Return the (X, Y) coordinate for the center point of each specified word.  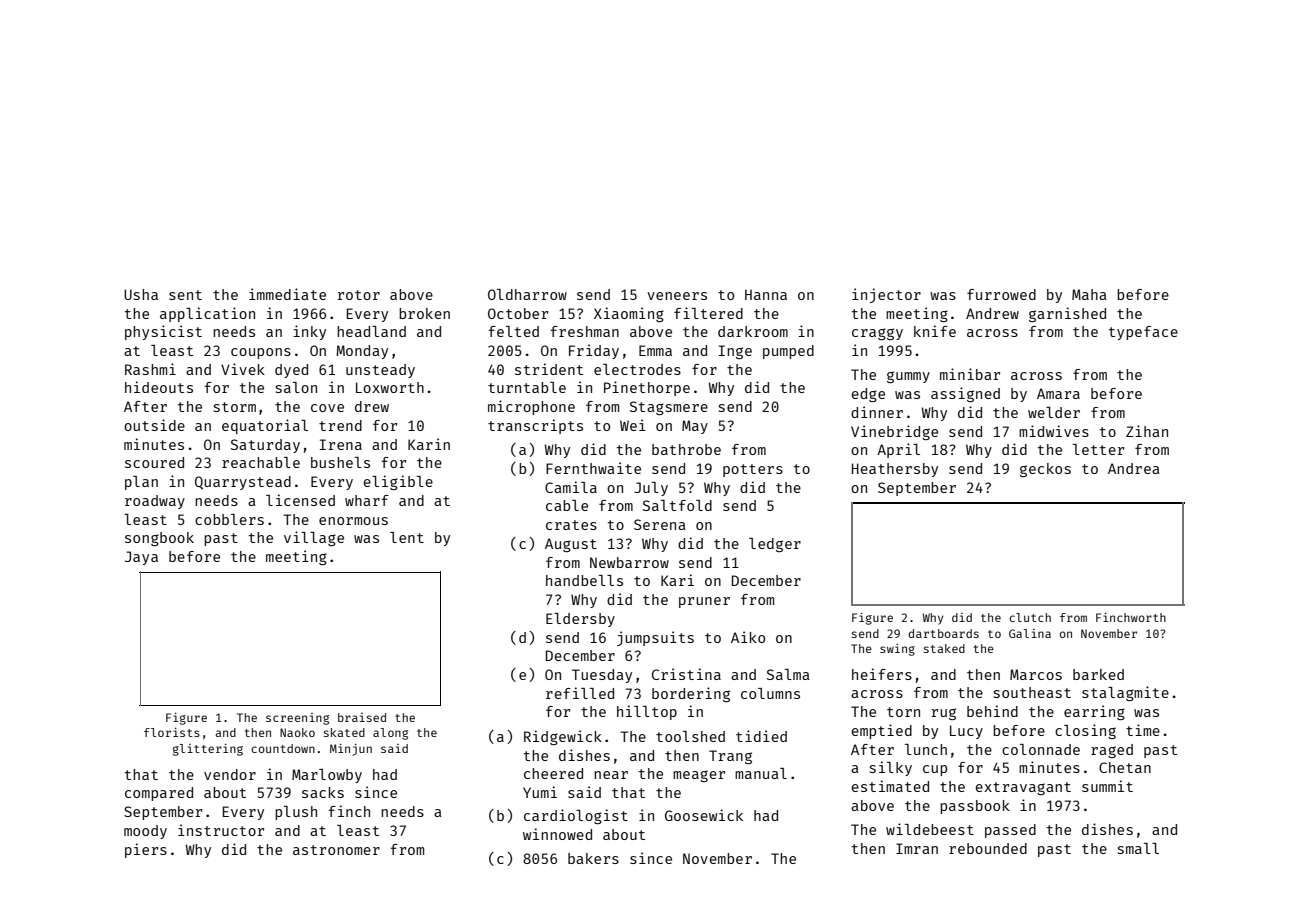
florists (172, 732)
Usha (141, 294)
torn (903, 712)
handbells (584, 580)
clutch (1030, 617)
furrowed (1001, 294)
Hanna (766, 294)
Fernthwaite (593, 468)
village (314, 538)
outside (154, 425)
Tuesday (602, 676)
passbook (975, 807)
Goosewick (704, 815)
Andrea (1134, 468)
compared (159, 794)
